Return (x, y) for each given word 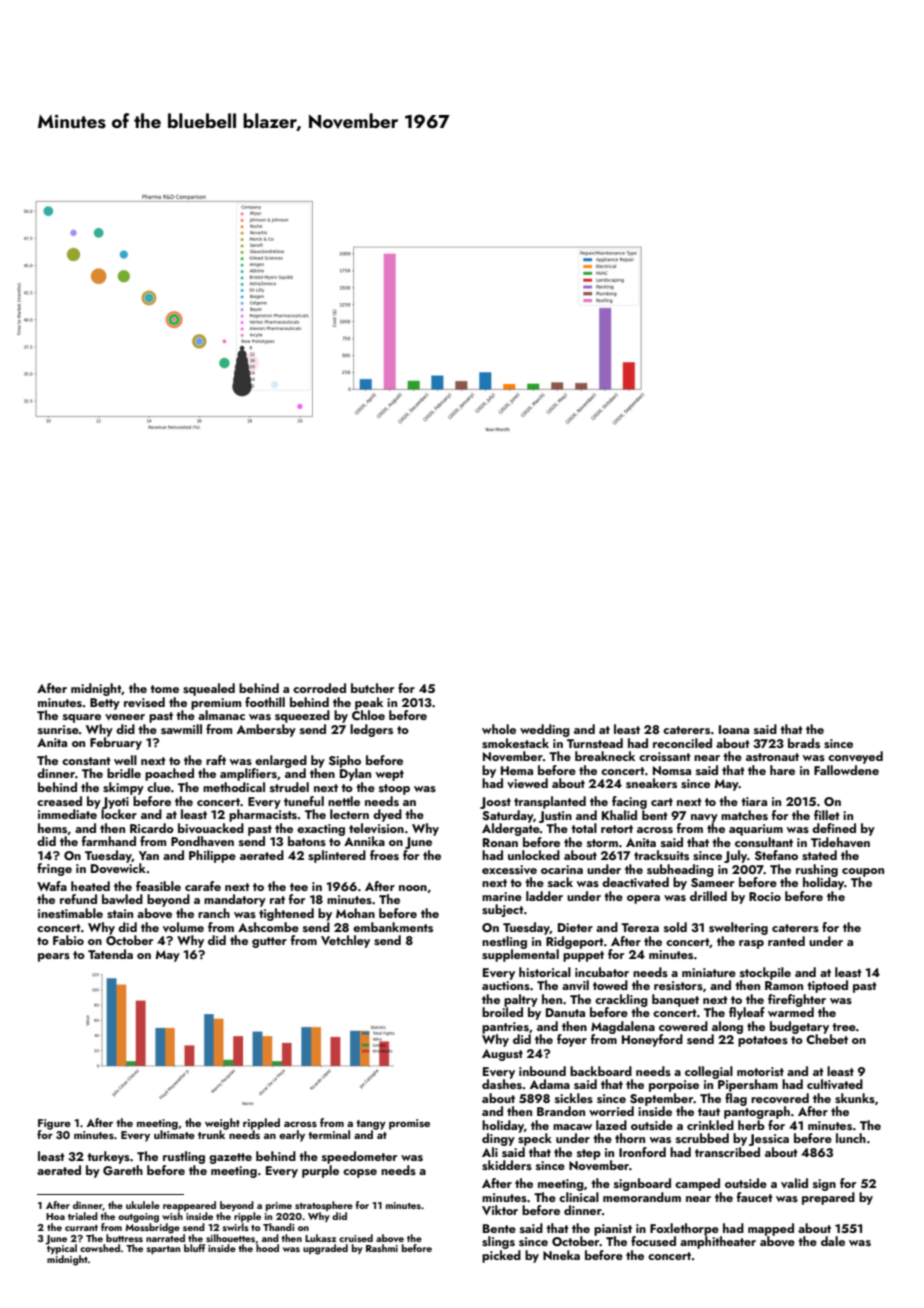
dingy (498, 1139)
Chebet (827, 1039)
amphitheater (718, 1242)
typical (61, 1249)
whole (499, 729)
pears (54, 957)
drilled (708, 896)
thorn (630, 1138)
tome (164, 689)
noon (413, 888)
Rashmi (382, 1248)
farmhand (109, 841)
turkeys (108, 1157)
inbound (542, 1071)
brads (804, 743)
